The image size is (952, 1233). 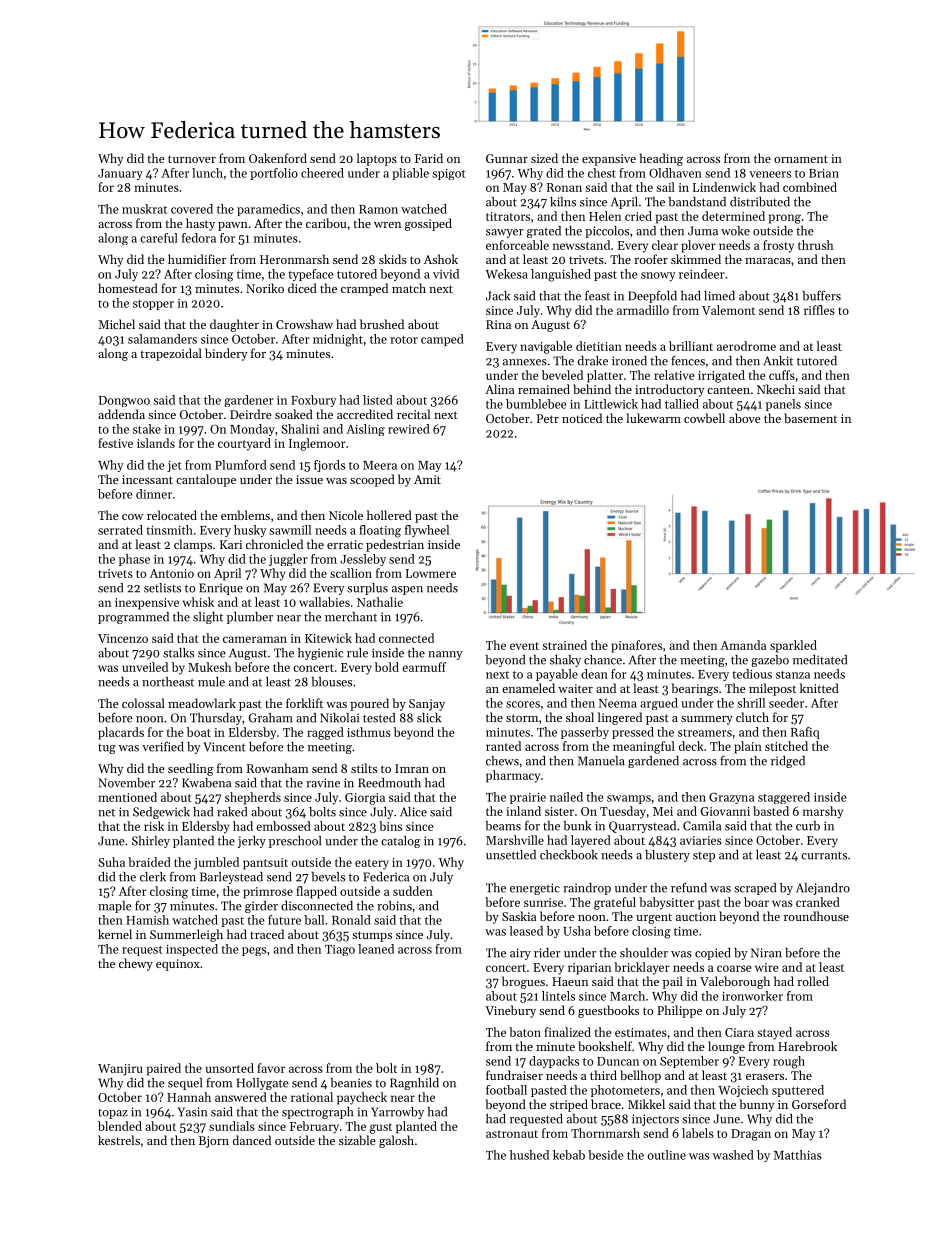 What do you see at coordinates (111, 862) in the document?
I see `Suha` at bounding box center [111, 862].
